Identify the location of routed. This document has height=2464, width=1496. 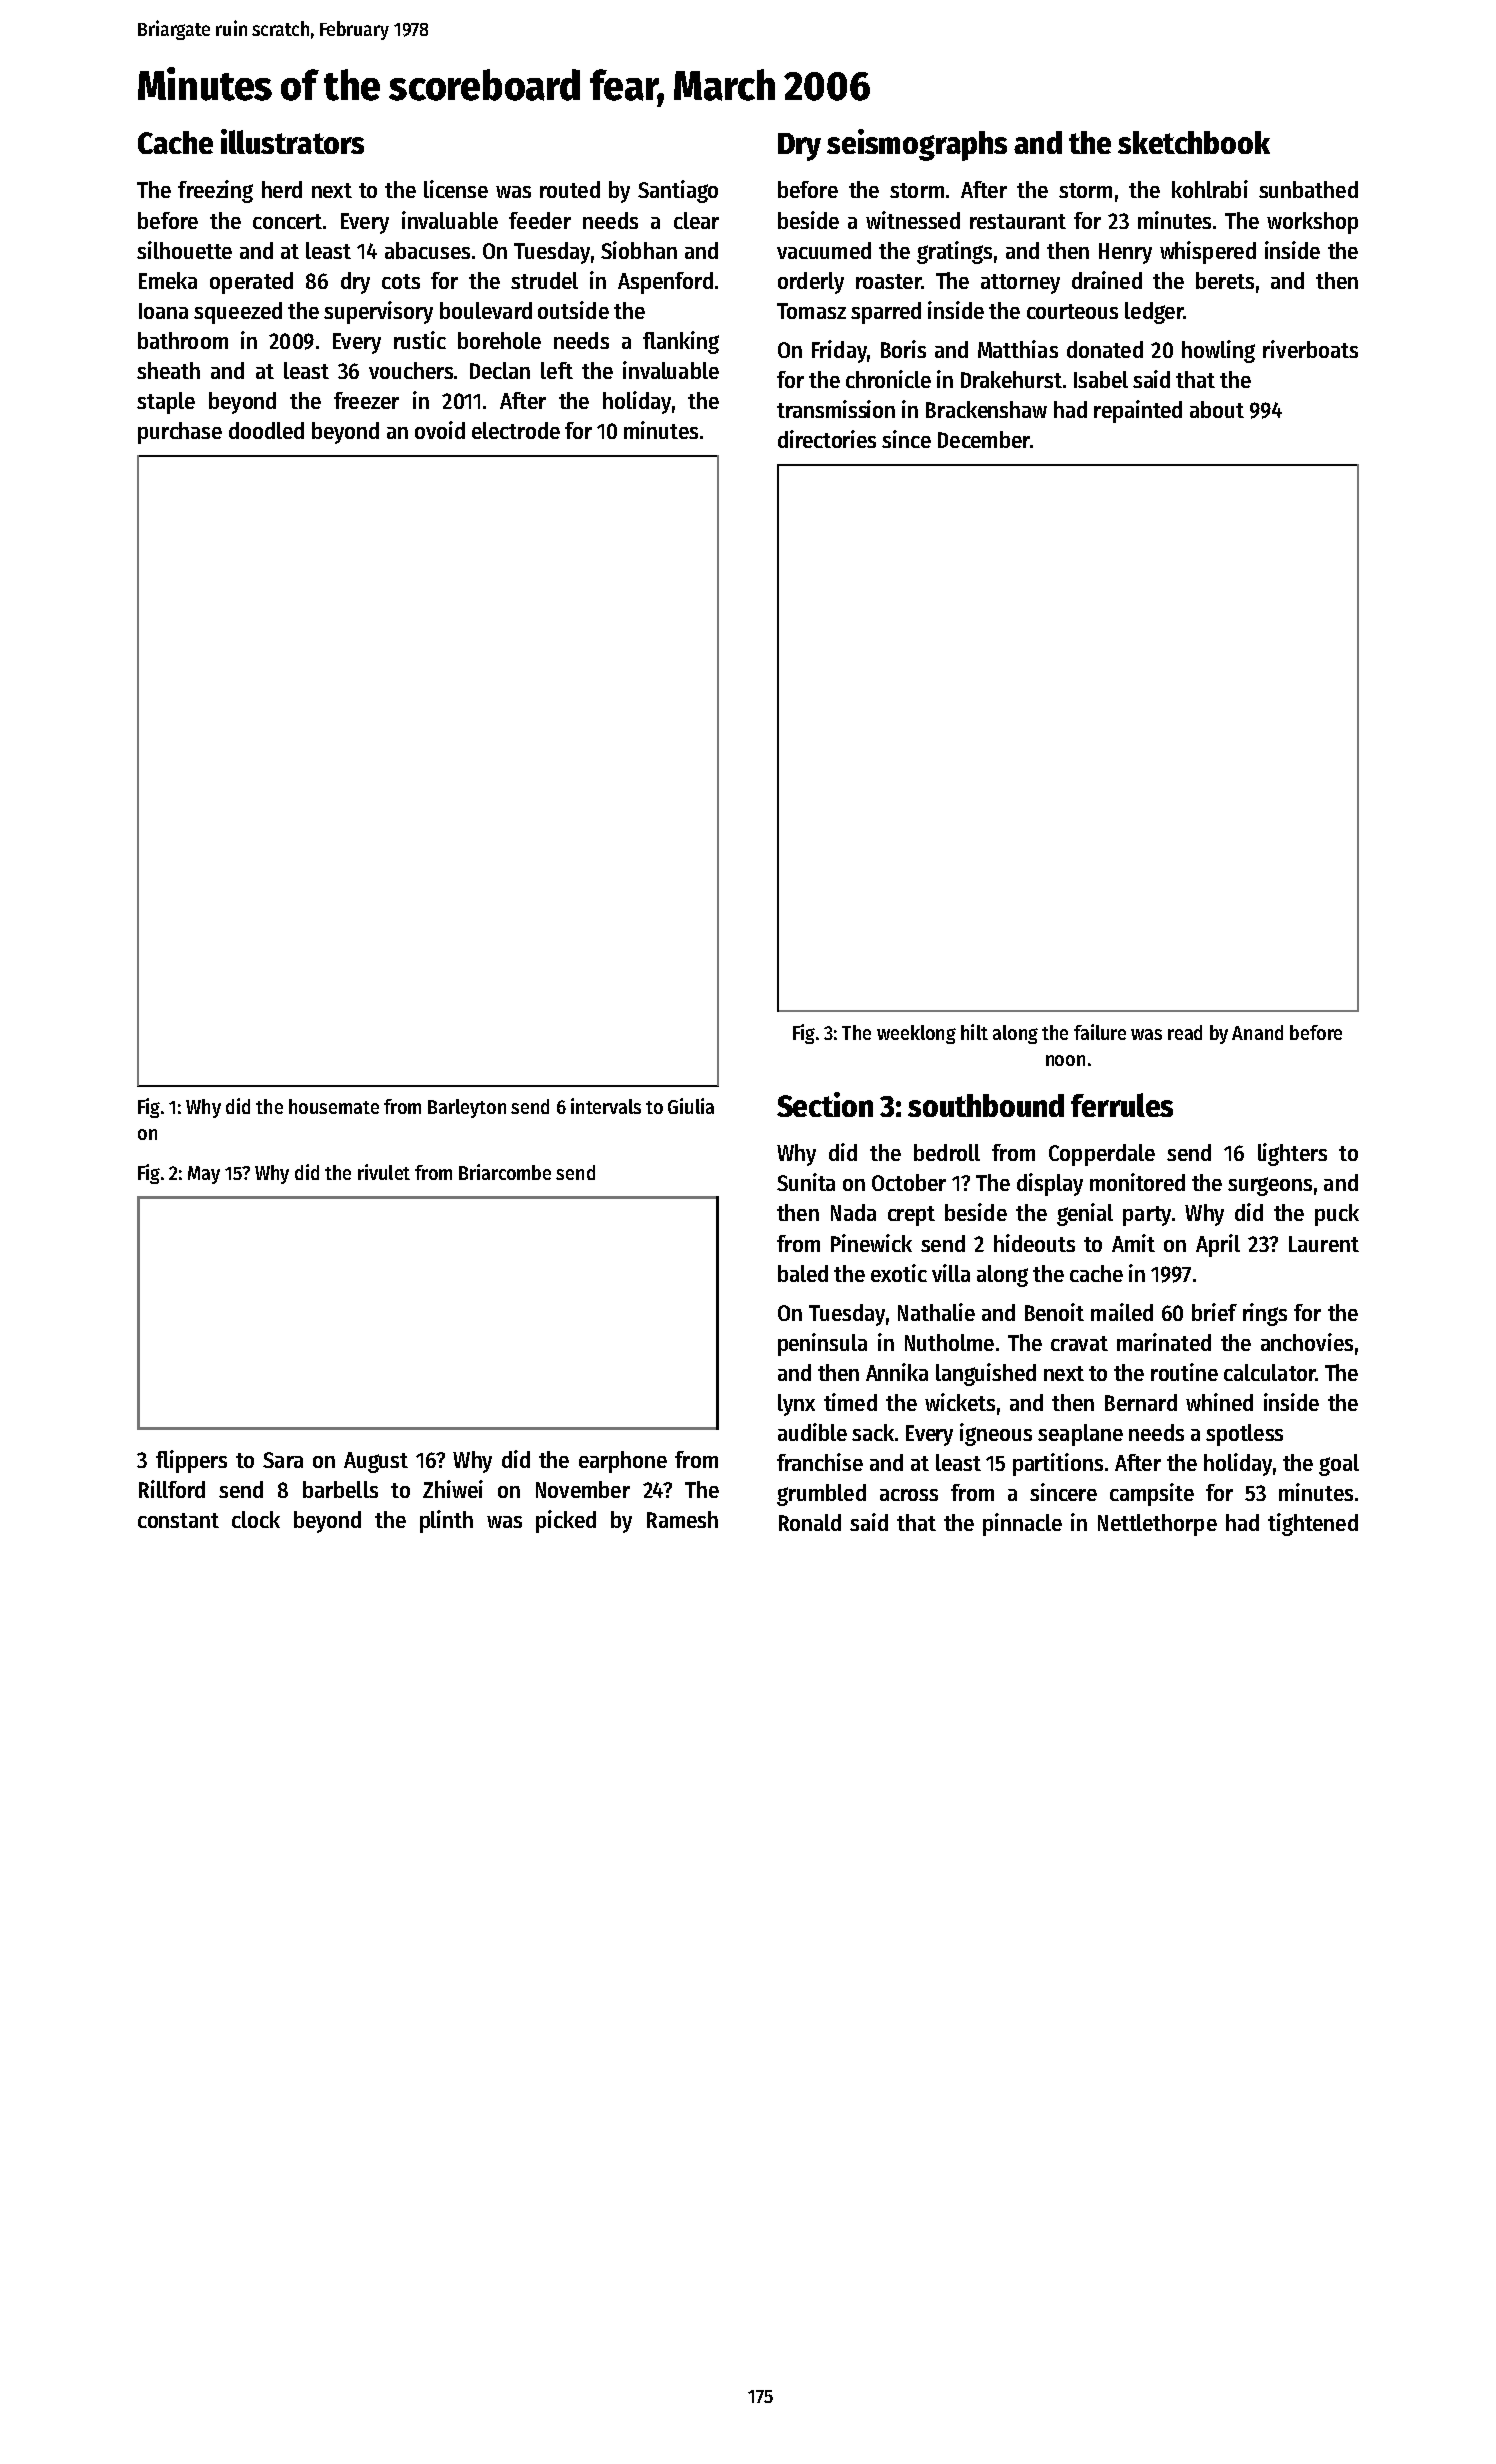
(570, 189).
